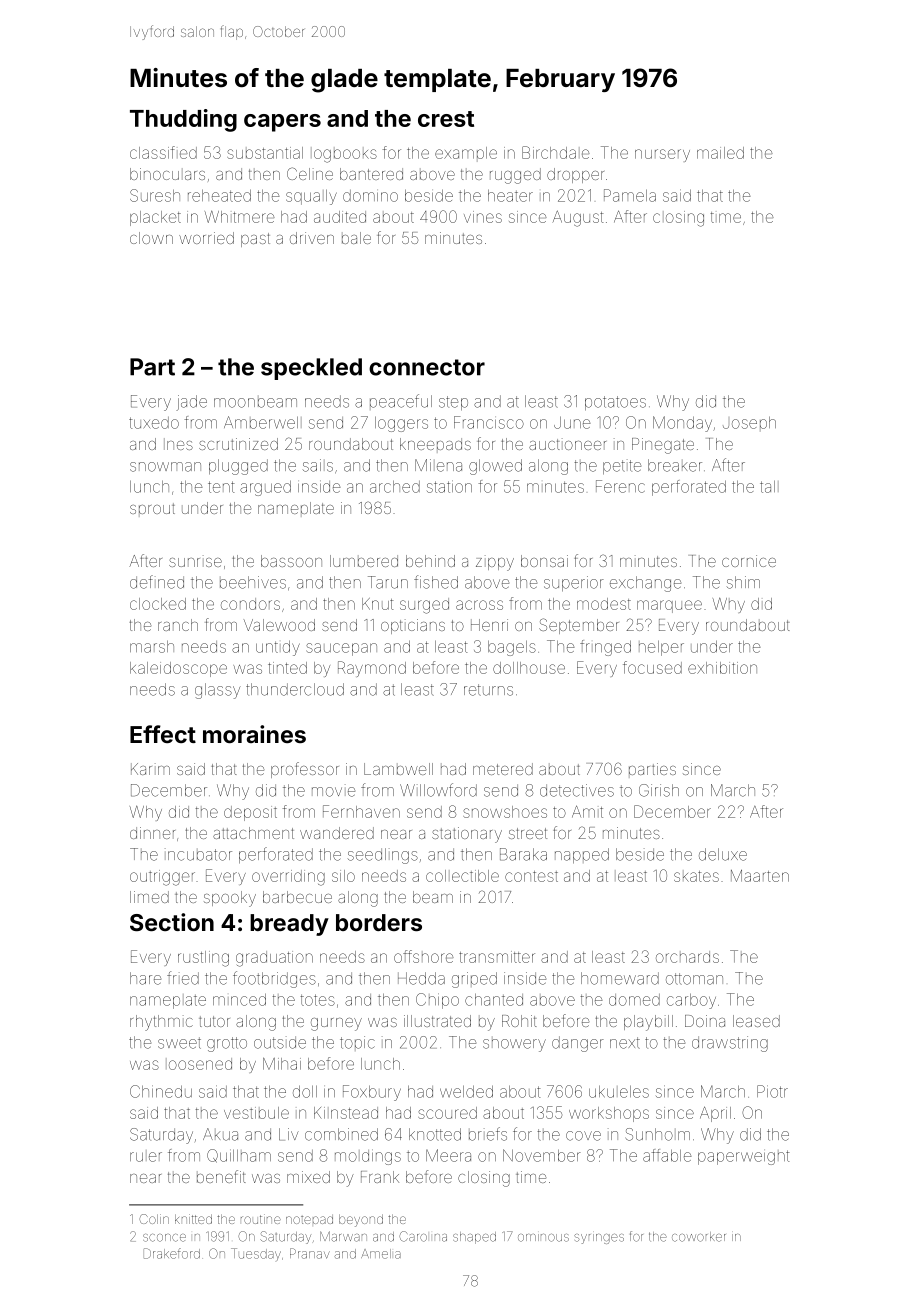 Image resolution: width=924 pixels, height=1314 pixels. Describe the element at coordinates (256, 1254) in the screenshot. I see `Tuesday` at that location.
